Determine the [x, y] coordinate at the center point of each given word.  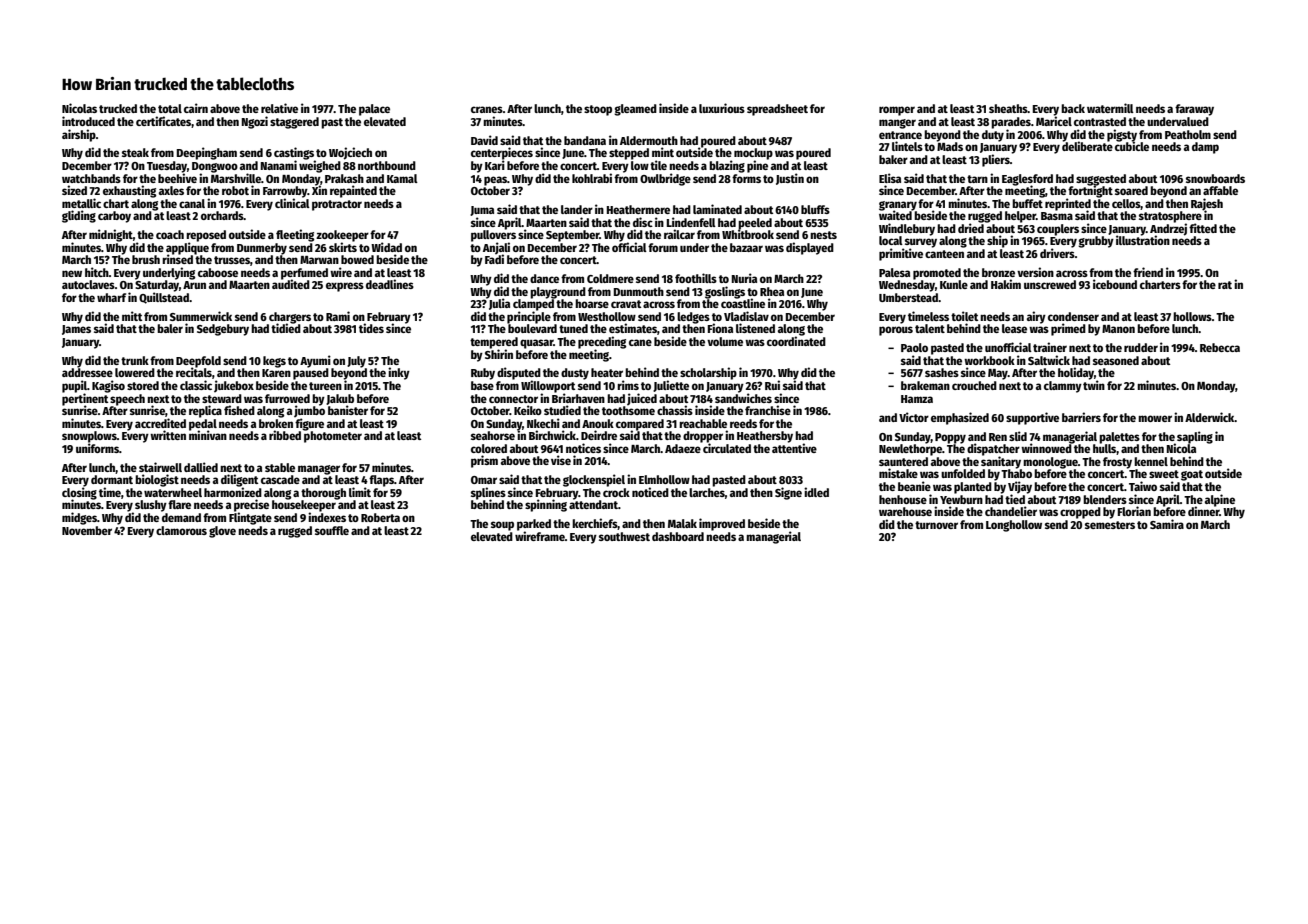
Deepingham [207, 153]
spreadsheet [777, 110]
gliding [79, 216]
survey [921, 243]
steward [222, 398]
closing [79, 493]
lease [1014, 328]
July [356, 362]
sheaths [1008, 108]
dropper [703, 437]
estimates [633, 328]
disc [643, 222]
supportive [1032, 418]
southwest [624, 536]
